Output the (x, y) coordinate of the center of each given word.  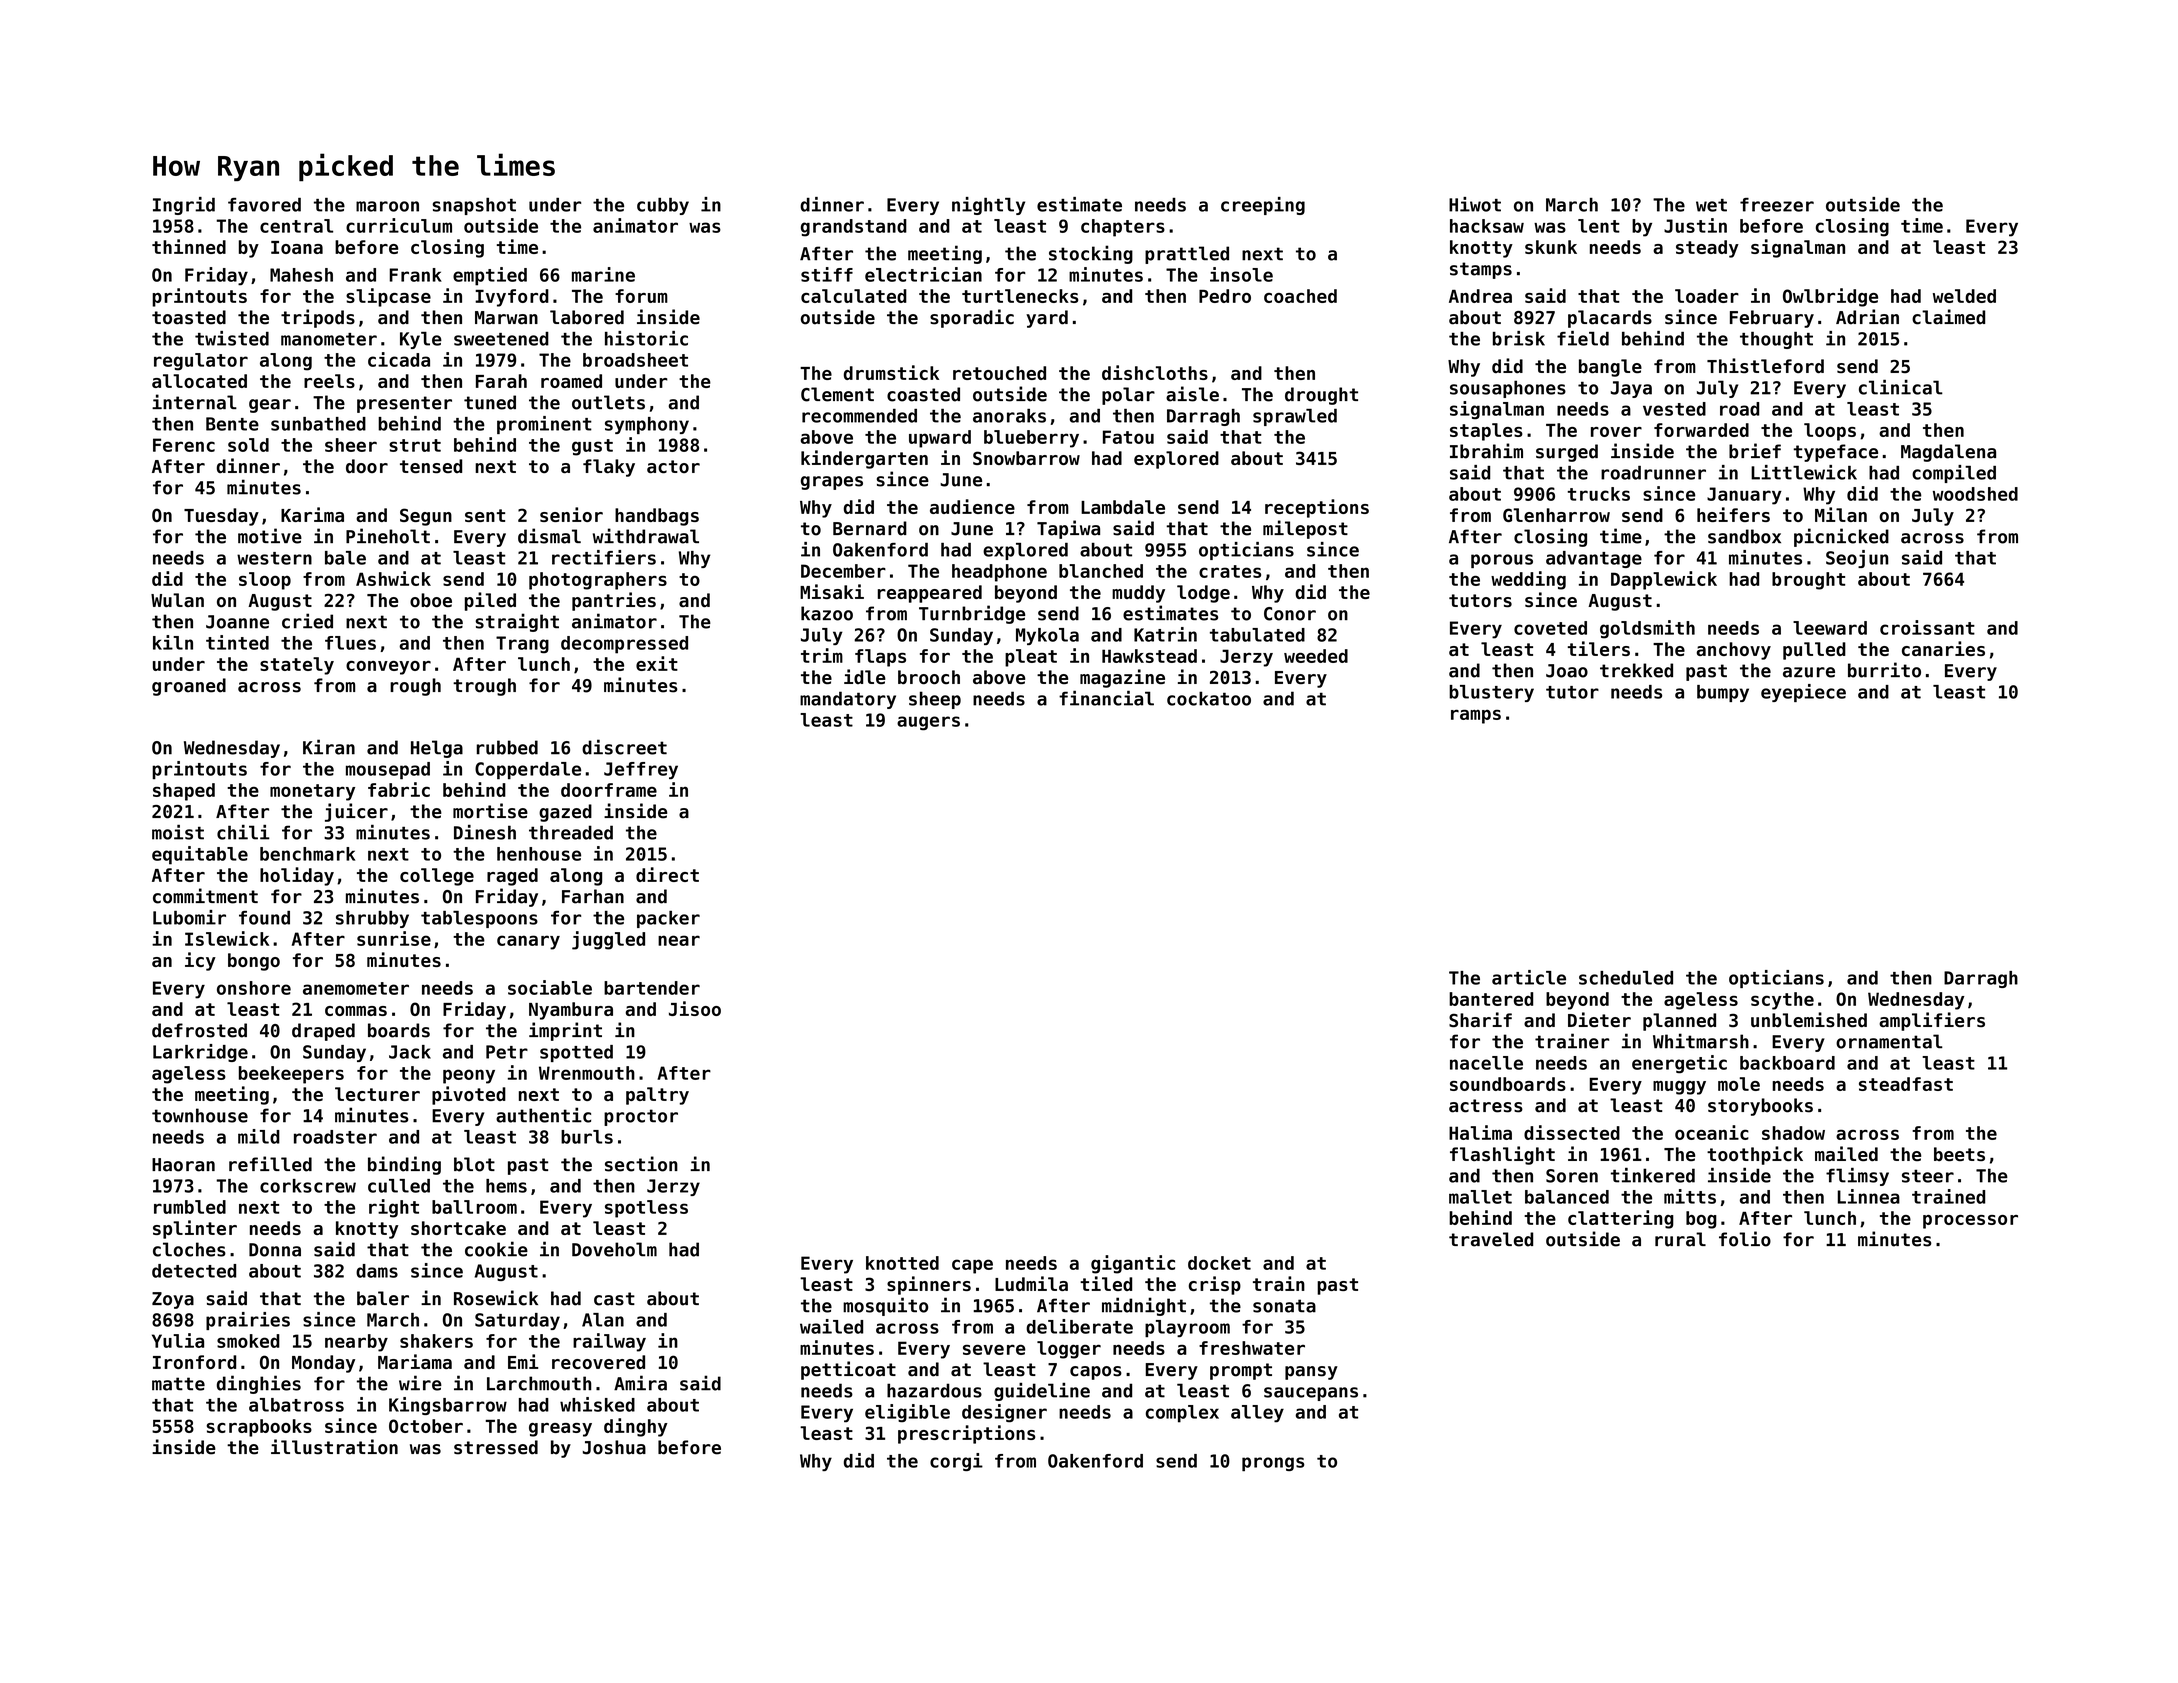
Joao (1567, 671)
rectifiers (604, 557)
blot (474, 1164)
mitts (1690, 1196)
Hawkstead (1149, 656)
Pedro (1225, 296)
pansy (1311, 1373)
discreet (624, 747)
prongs (1273, 1464)
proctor (641, 1117)
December (843, 571)
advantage (1594, 559)
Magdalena (1948, 453)
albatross (296, 1405)
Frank (415, 275)
